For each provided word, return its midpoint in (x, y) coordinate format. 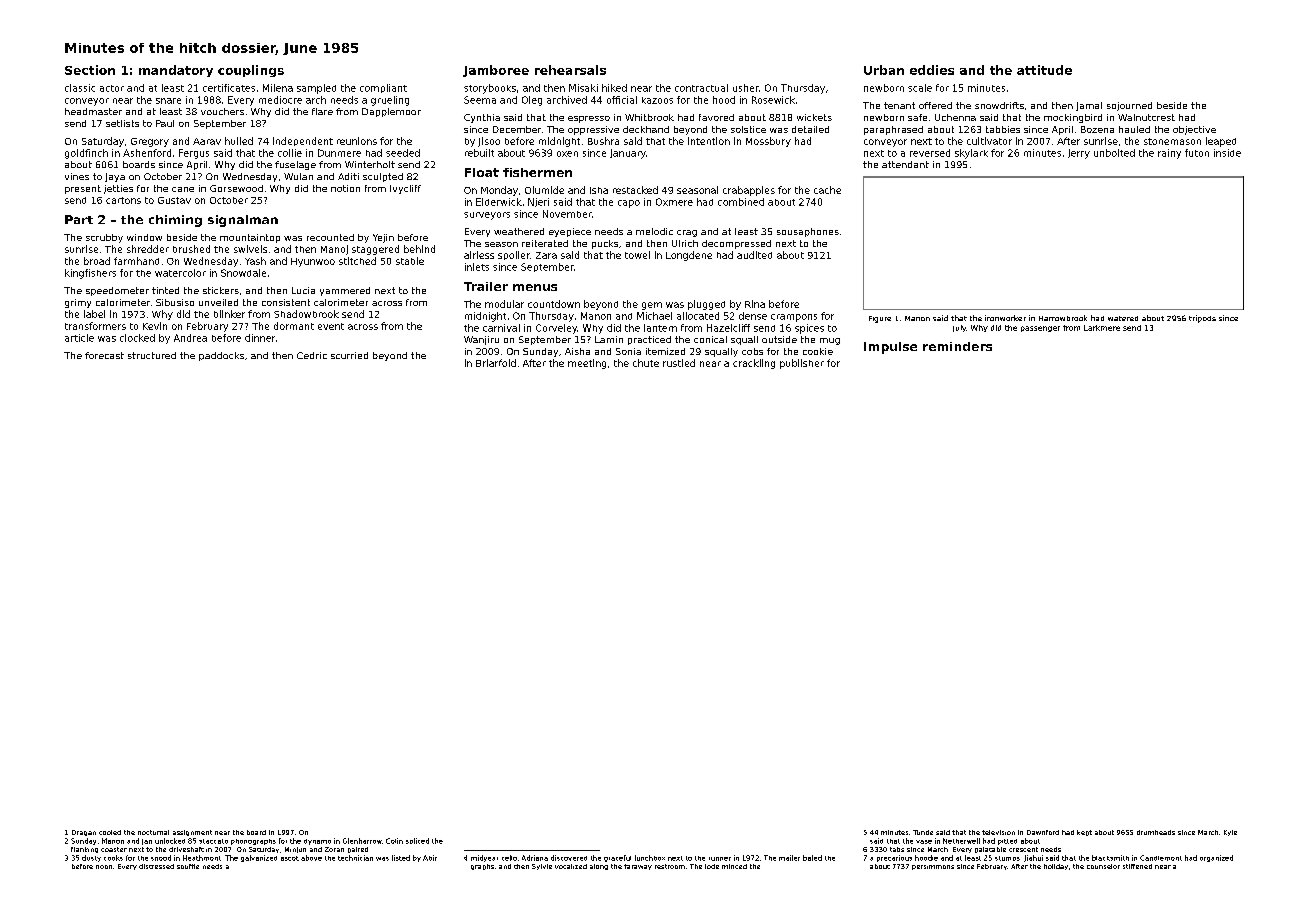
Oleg (532, 101)
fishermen (537, 172)
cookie (818, 351)
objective (1194, 130)
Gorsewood (236, 188)
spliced (417, 841)
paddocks (221, 356)
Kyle (1230, 833)
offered (935, 105)
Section (90, 70)
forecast (104, 355)
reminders (957, 346)
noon (104, 867)
